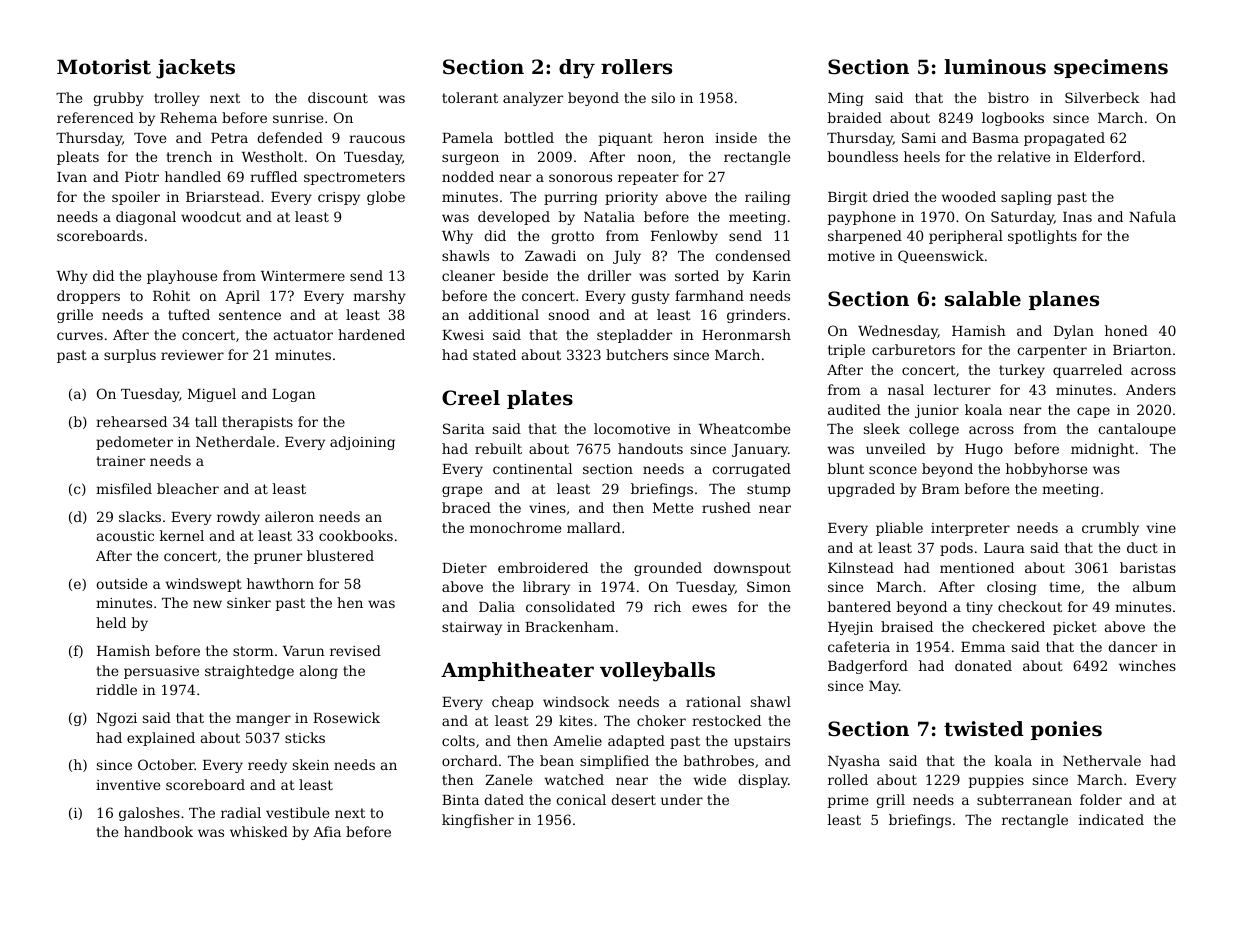 This screenshot has height=952, width=1233. Describe the element at coordinates (1102, 97) in the screenshot. I see `Silverbeck` at that location.
